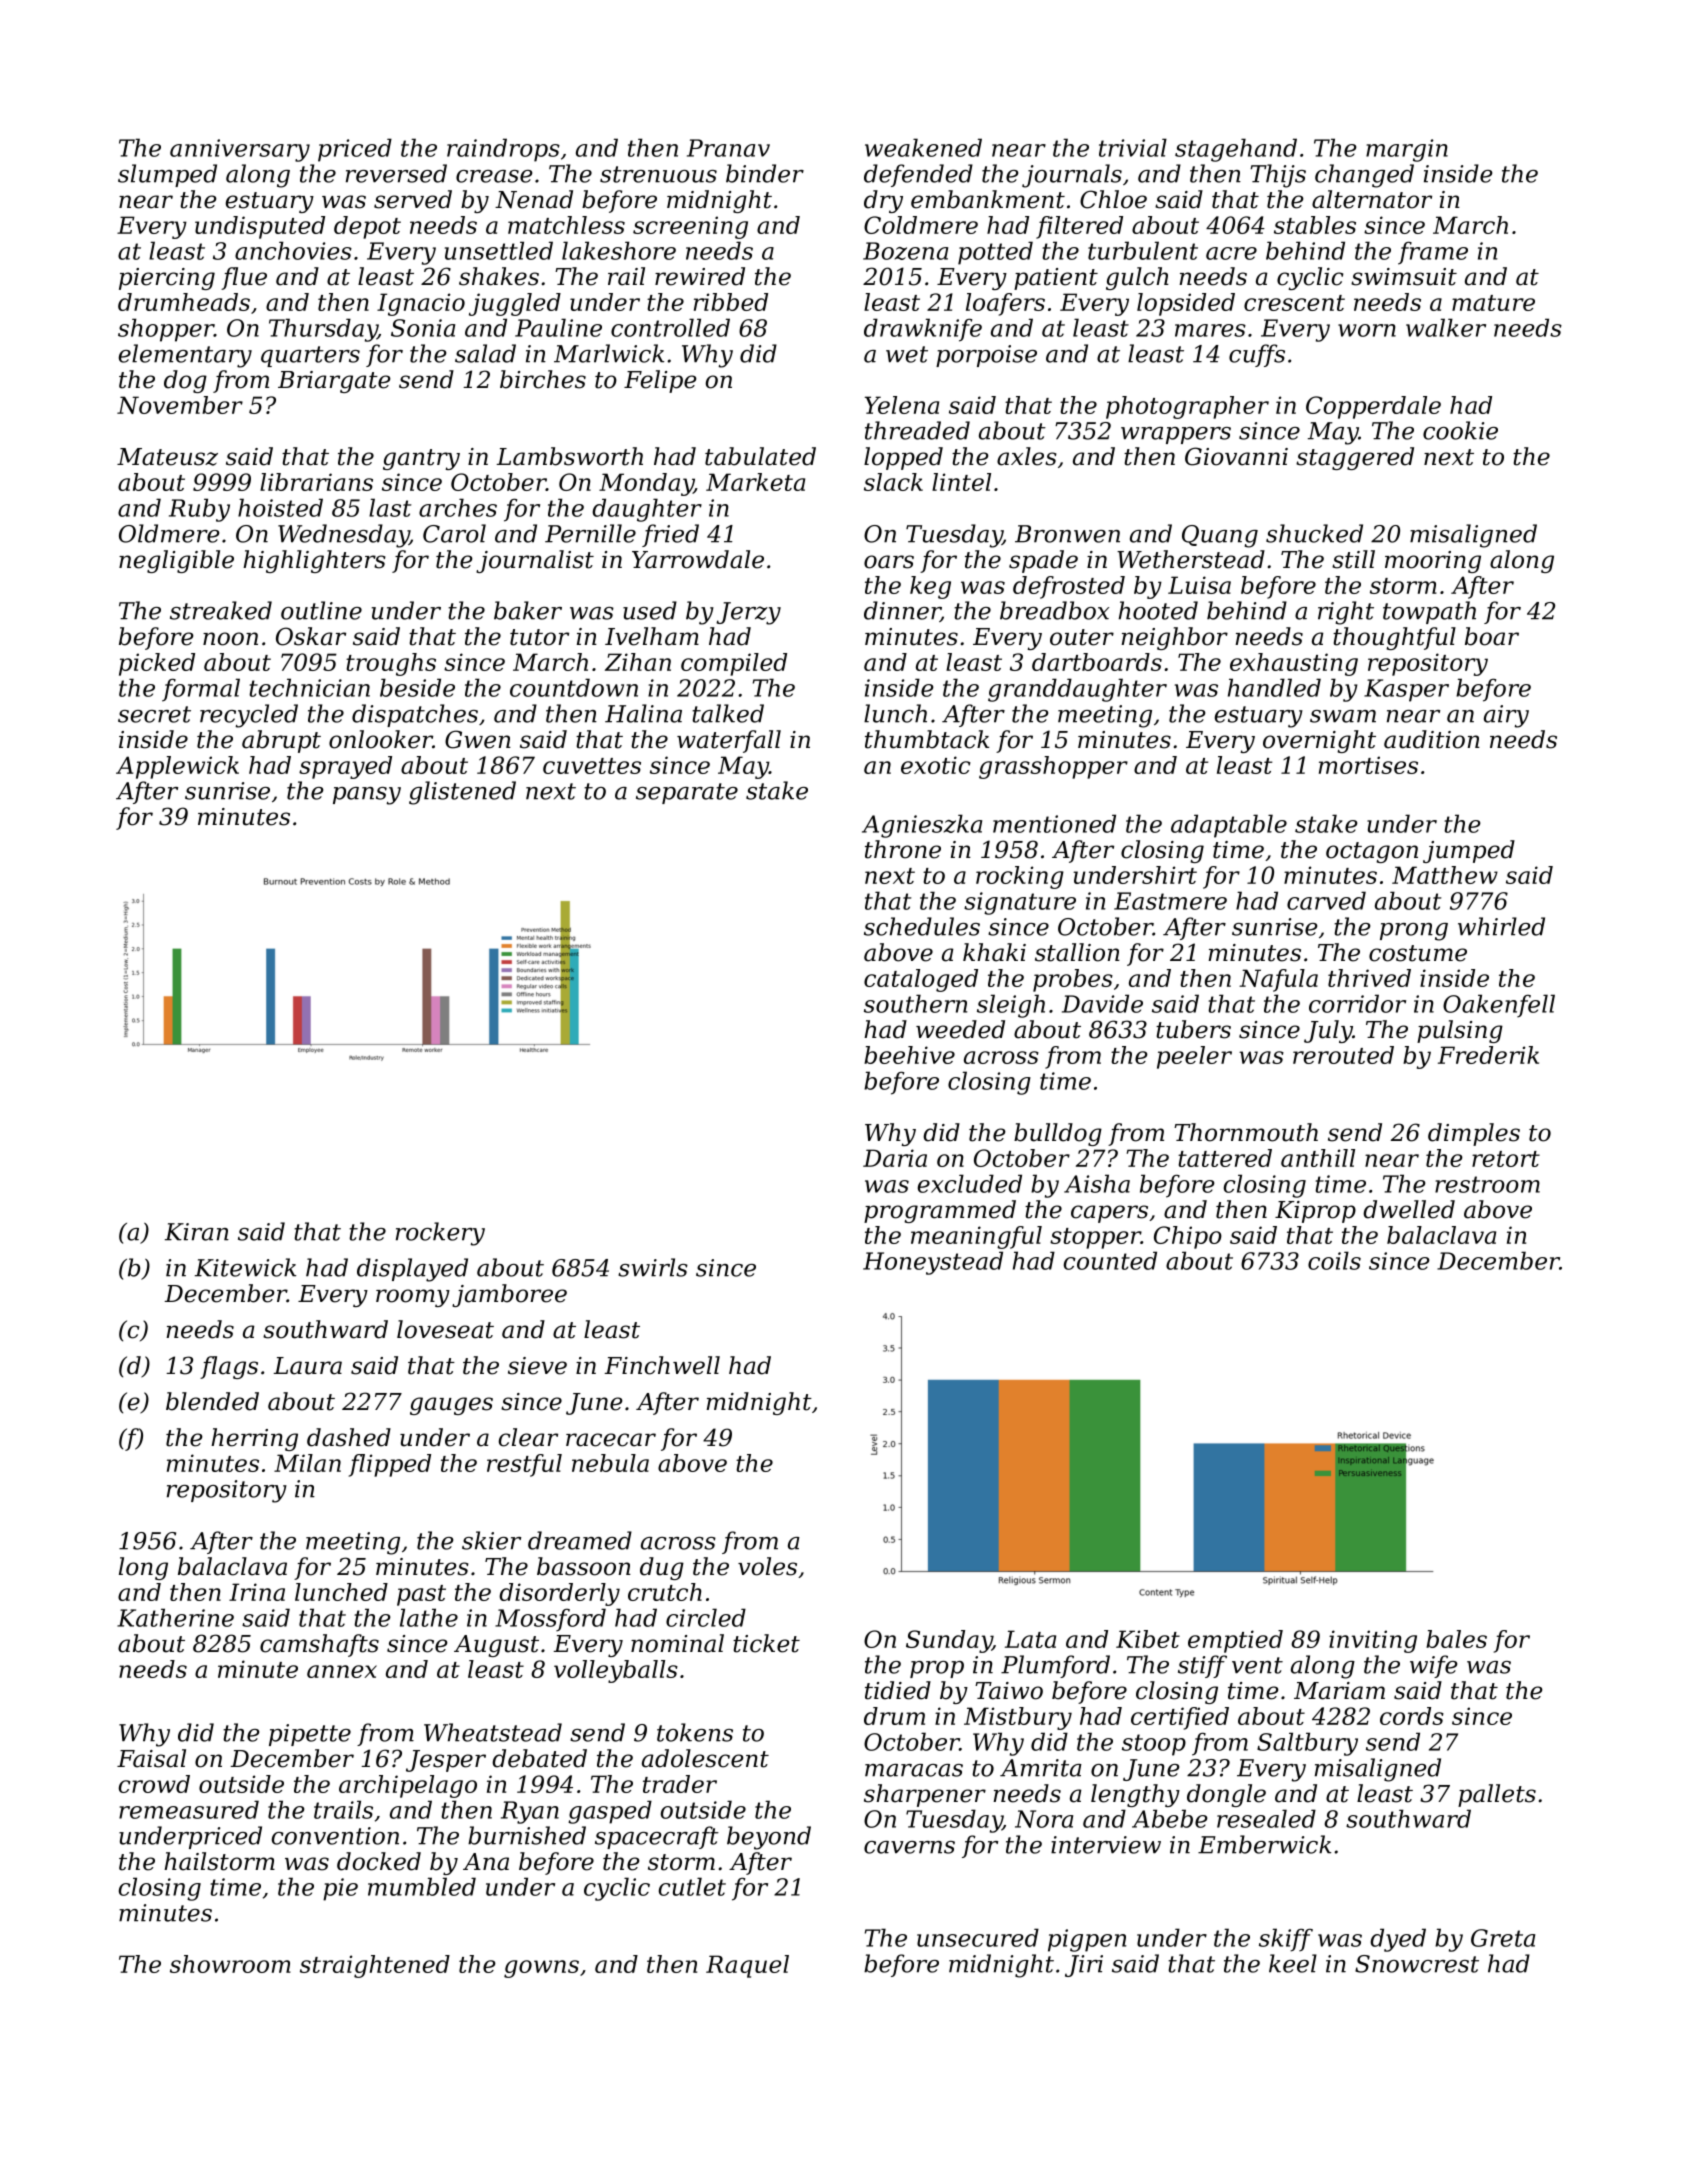 This page has height=2178, width=1683. Describe the element at coordinates (1044, 1819) in the page. I see `Nora` at that location.
